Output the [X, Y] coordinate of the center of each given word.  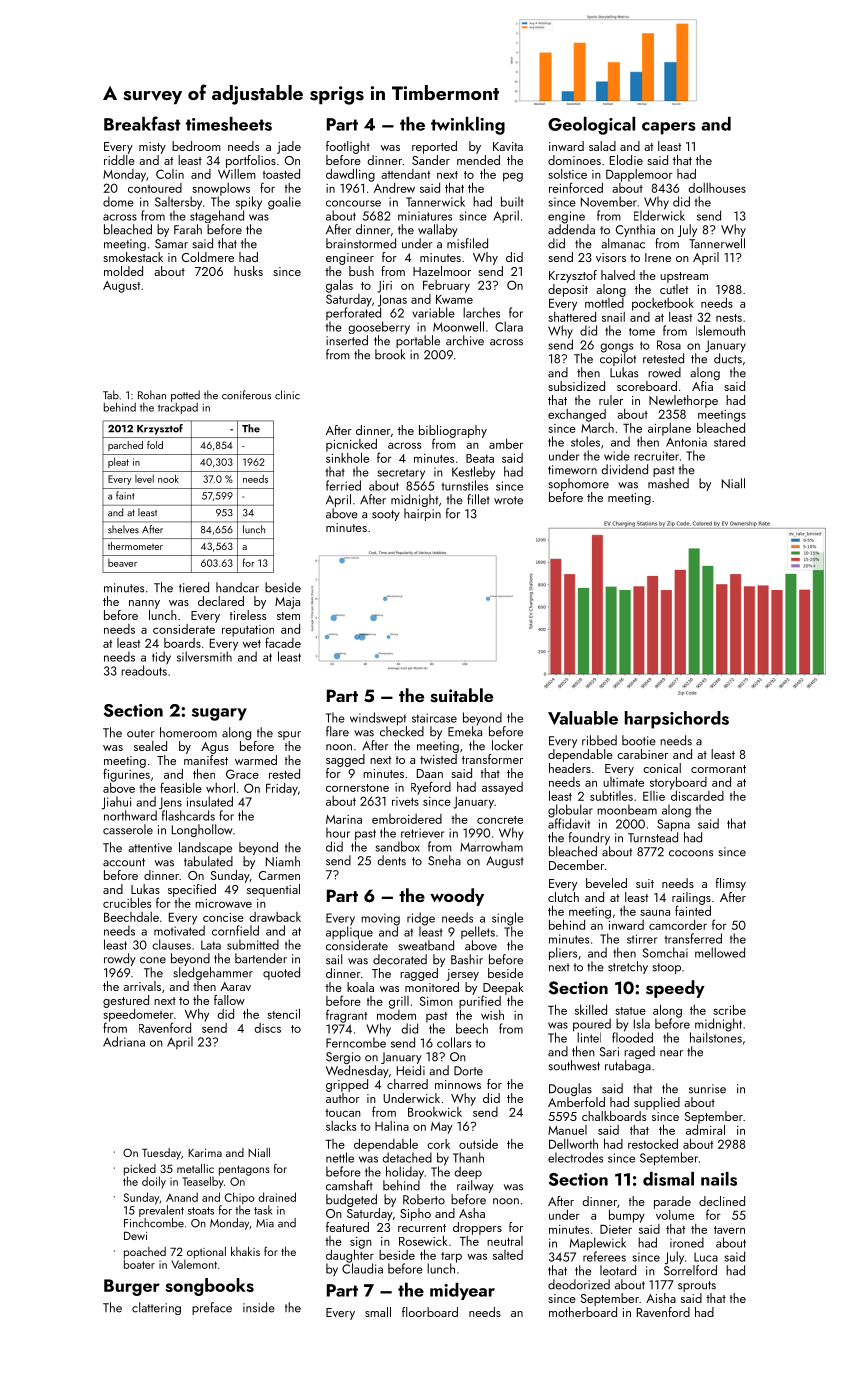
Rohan [152, 395]
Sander [431, 160]
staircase [434, 718]
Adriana [124, 1041]
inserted [347, 340]
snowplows [221, 189]
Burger [132, 1287]
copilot [618, 359]
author [343, 1098]
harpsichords [677, 720]
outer [141, 733]
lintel [589, 1037]
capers [669, 128]
